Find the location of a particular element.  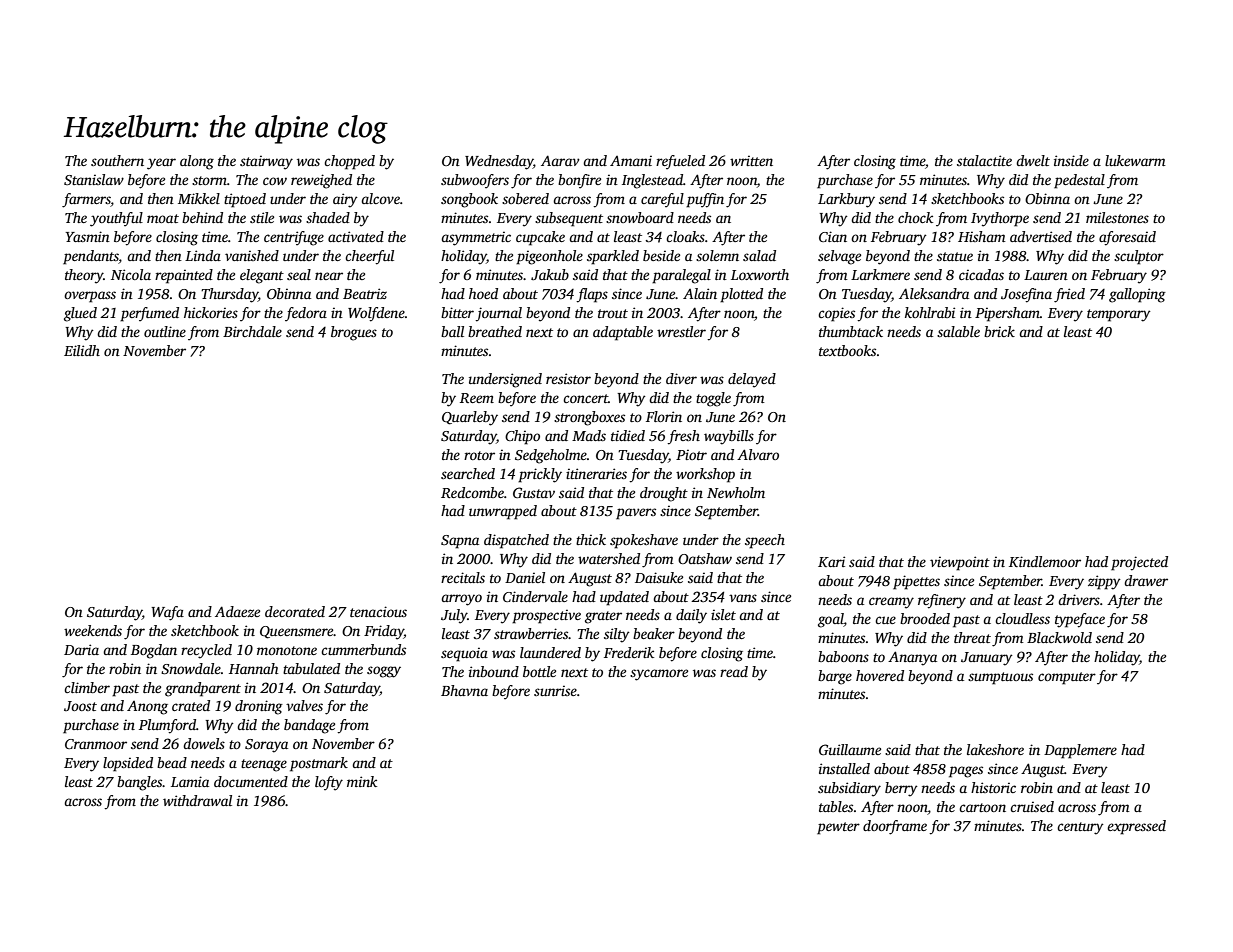

Amani is located at coordinates (631, 161).
